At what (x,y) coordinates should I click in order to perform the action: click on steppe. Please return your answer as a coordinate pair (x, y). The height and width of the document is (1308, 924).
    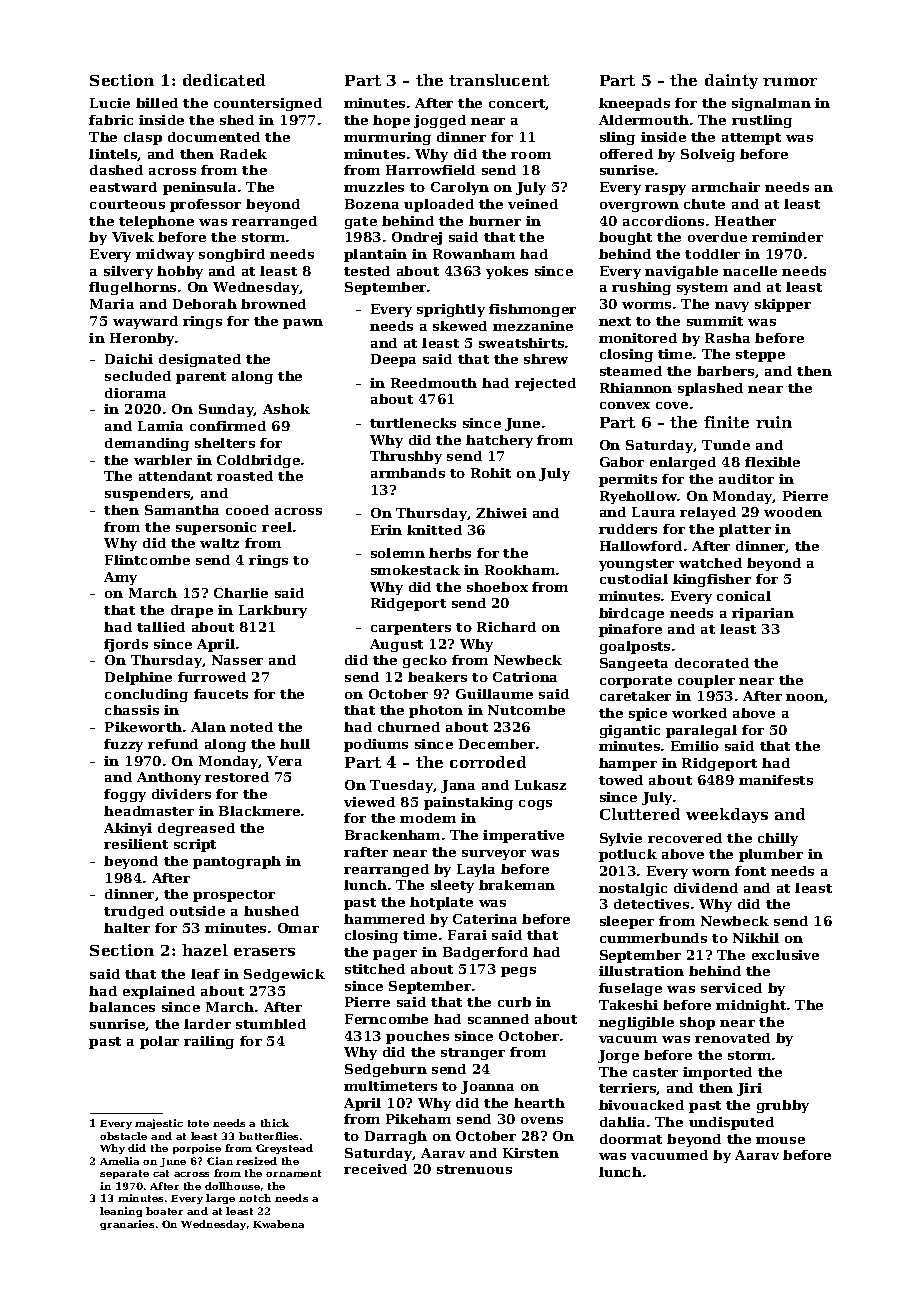
    Looking at the image, I should click on (760, 356).
